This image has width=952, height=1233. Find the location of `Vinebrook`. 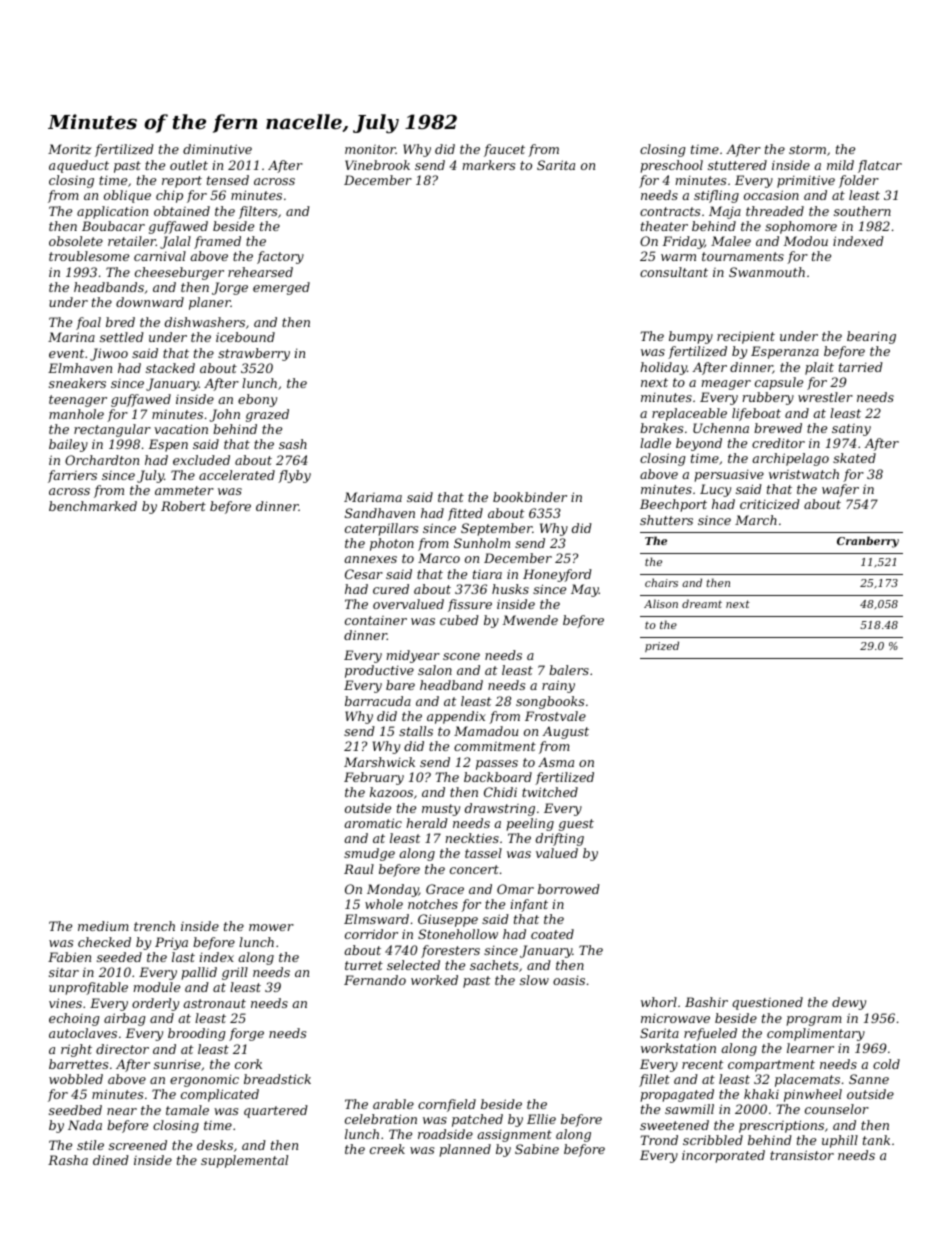

Vinebrook is located at coordinates (377, 165).
